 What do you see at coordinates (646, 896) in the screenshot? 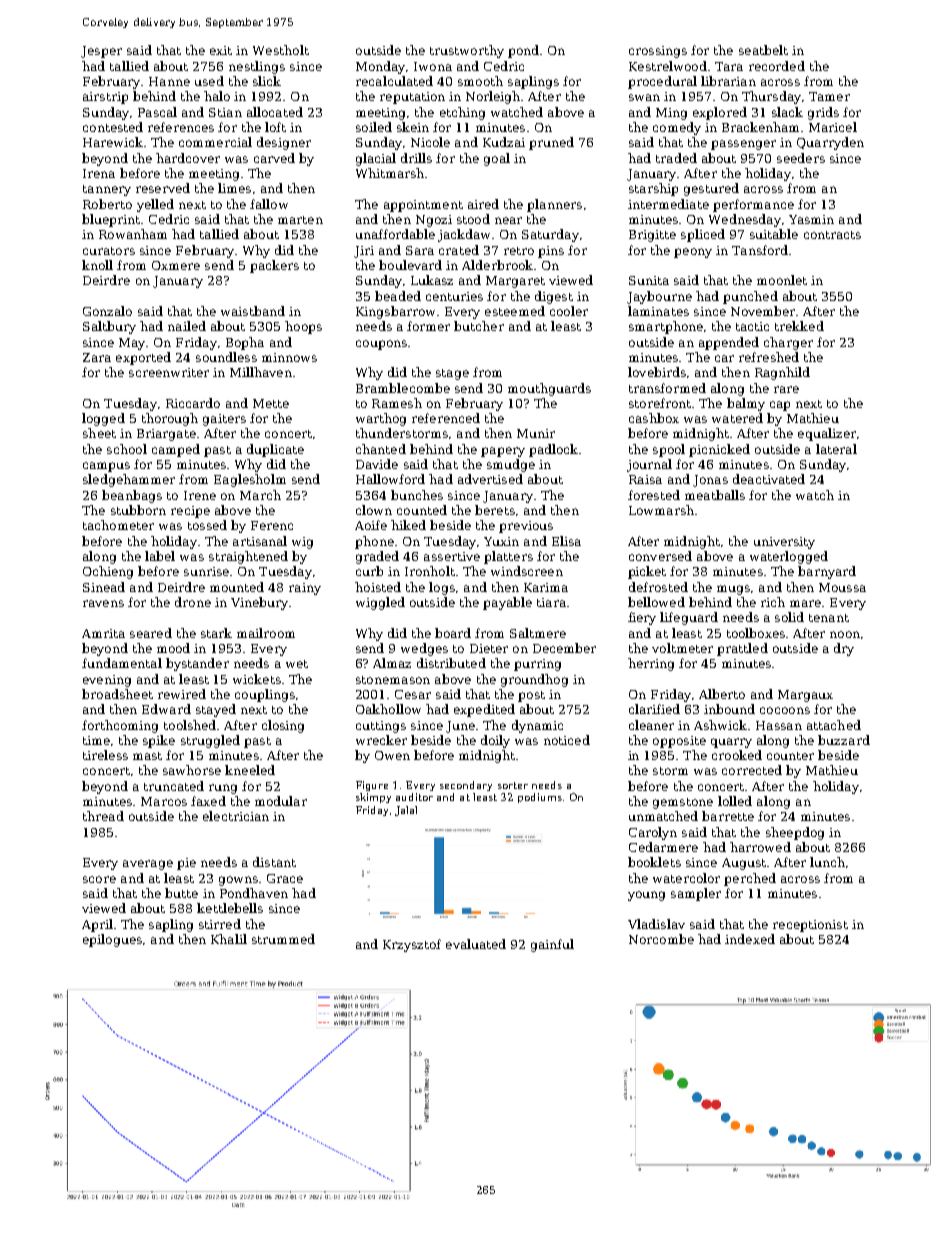
I see `young` at bounding box center [646, 896].
